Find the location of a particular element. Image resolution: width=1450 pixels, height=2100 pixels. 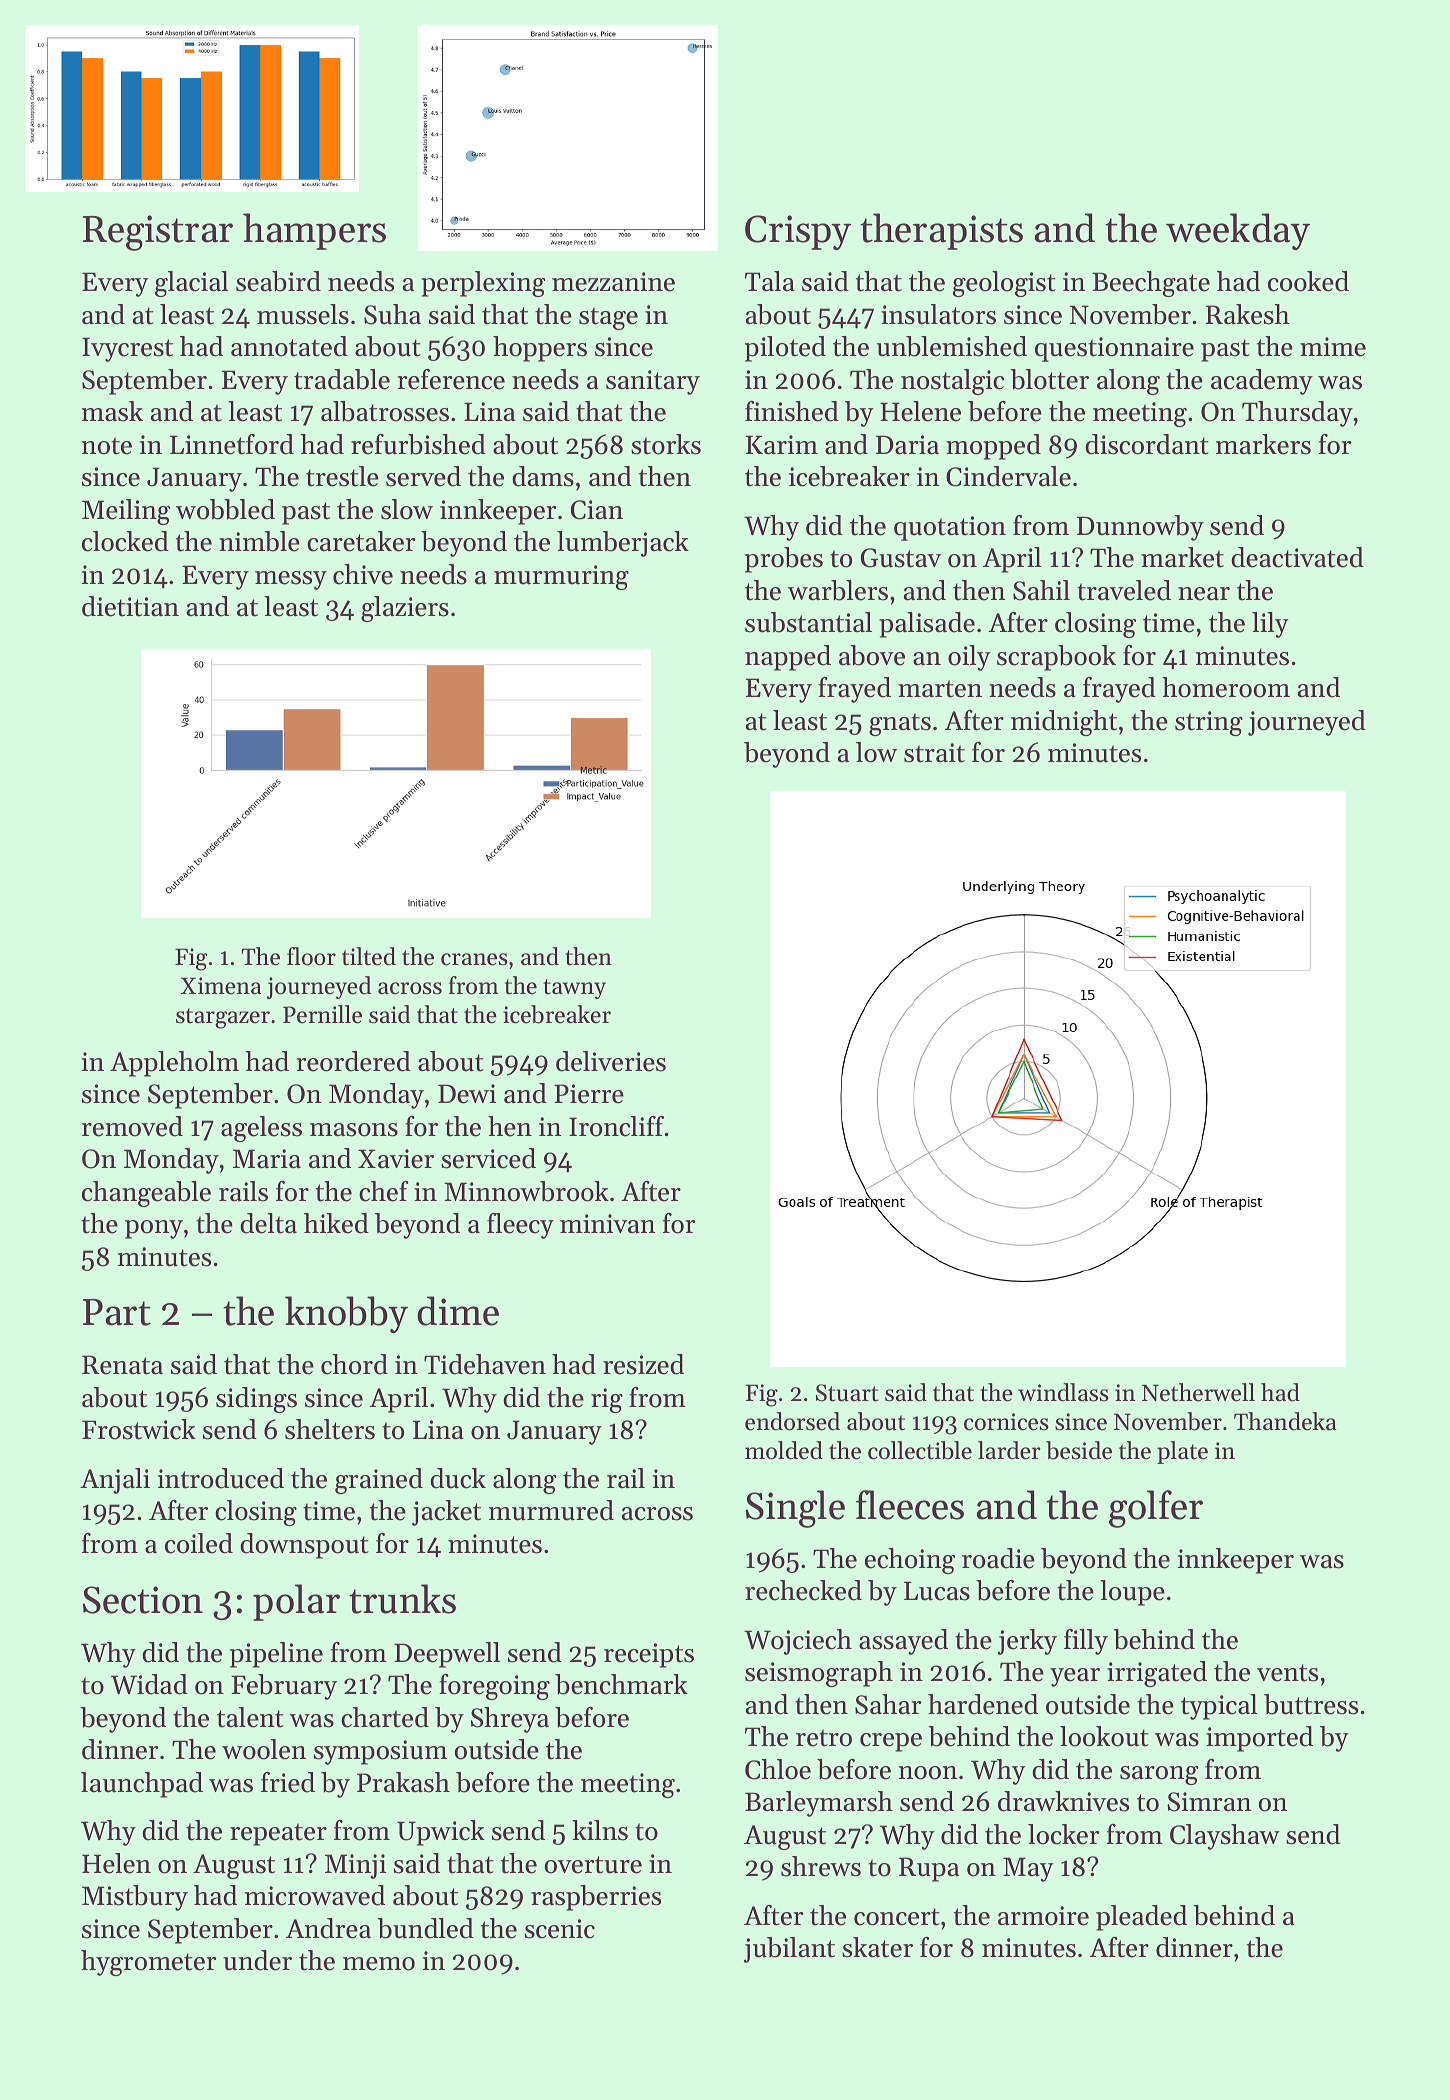

probes is located at coordinates (784, 560).
